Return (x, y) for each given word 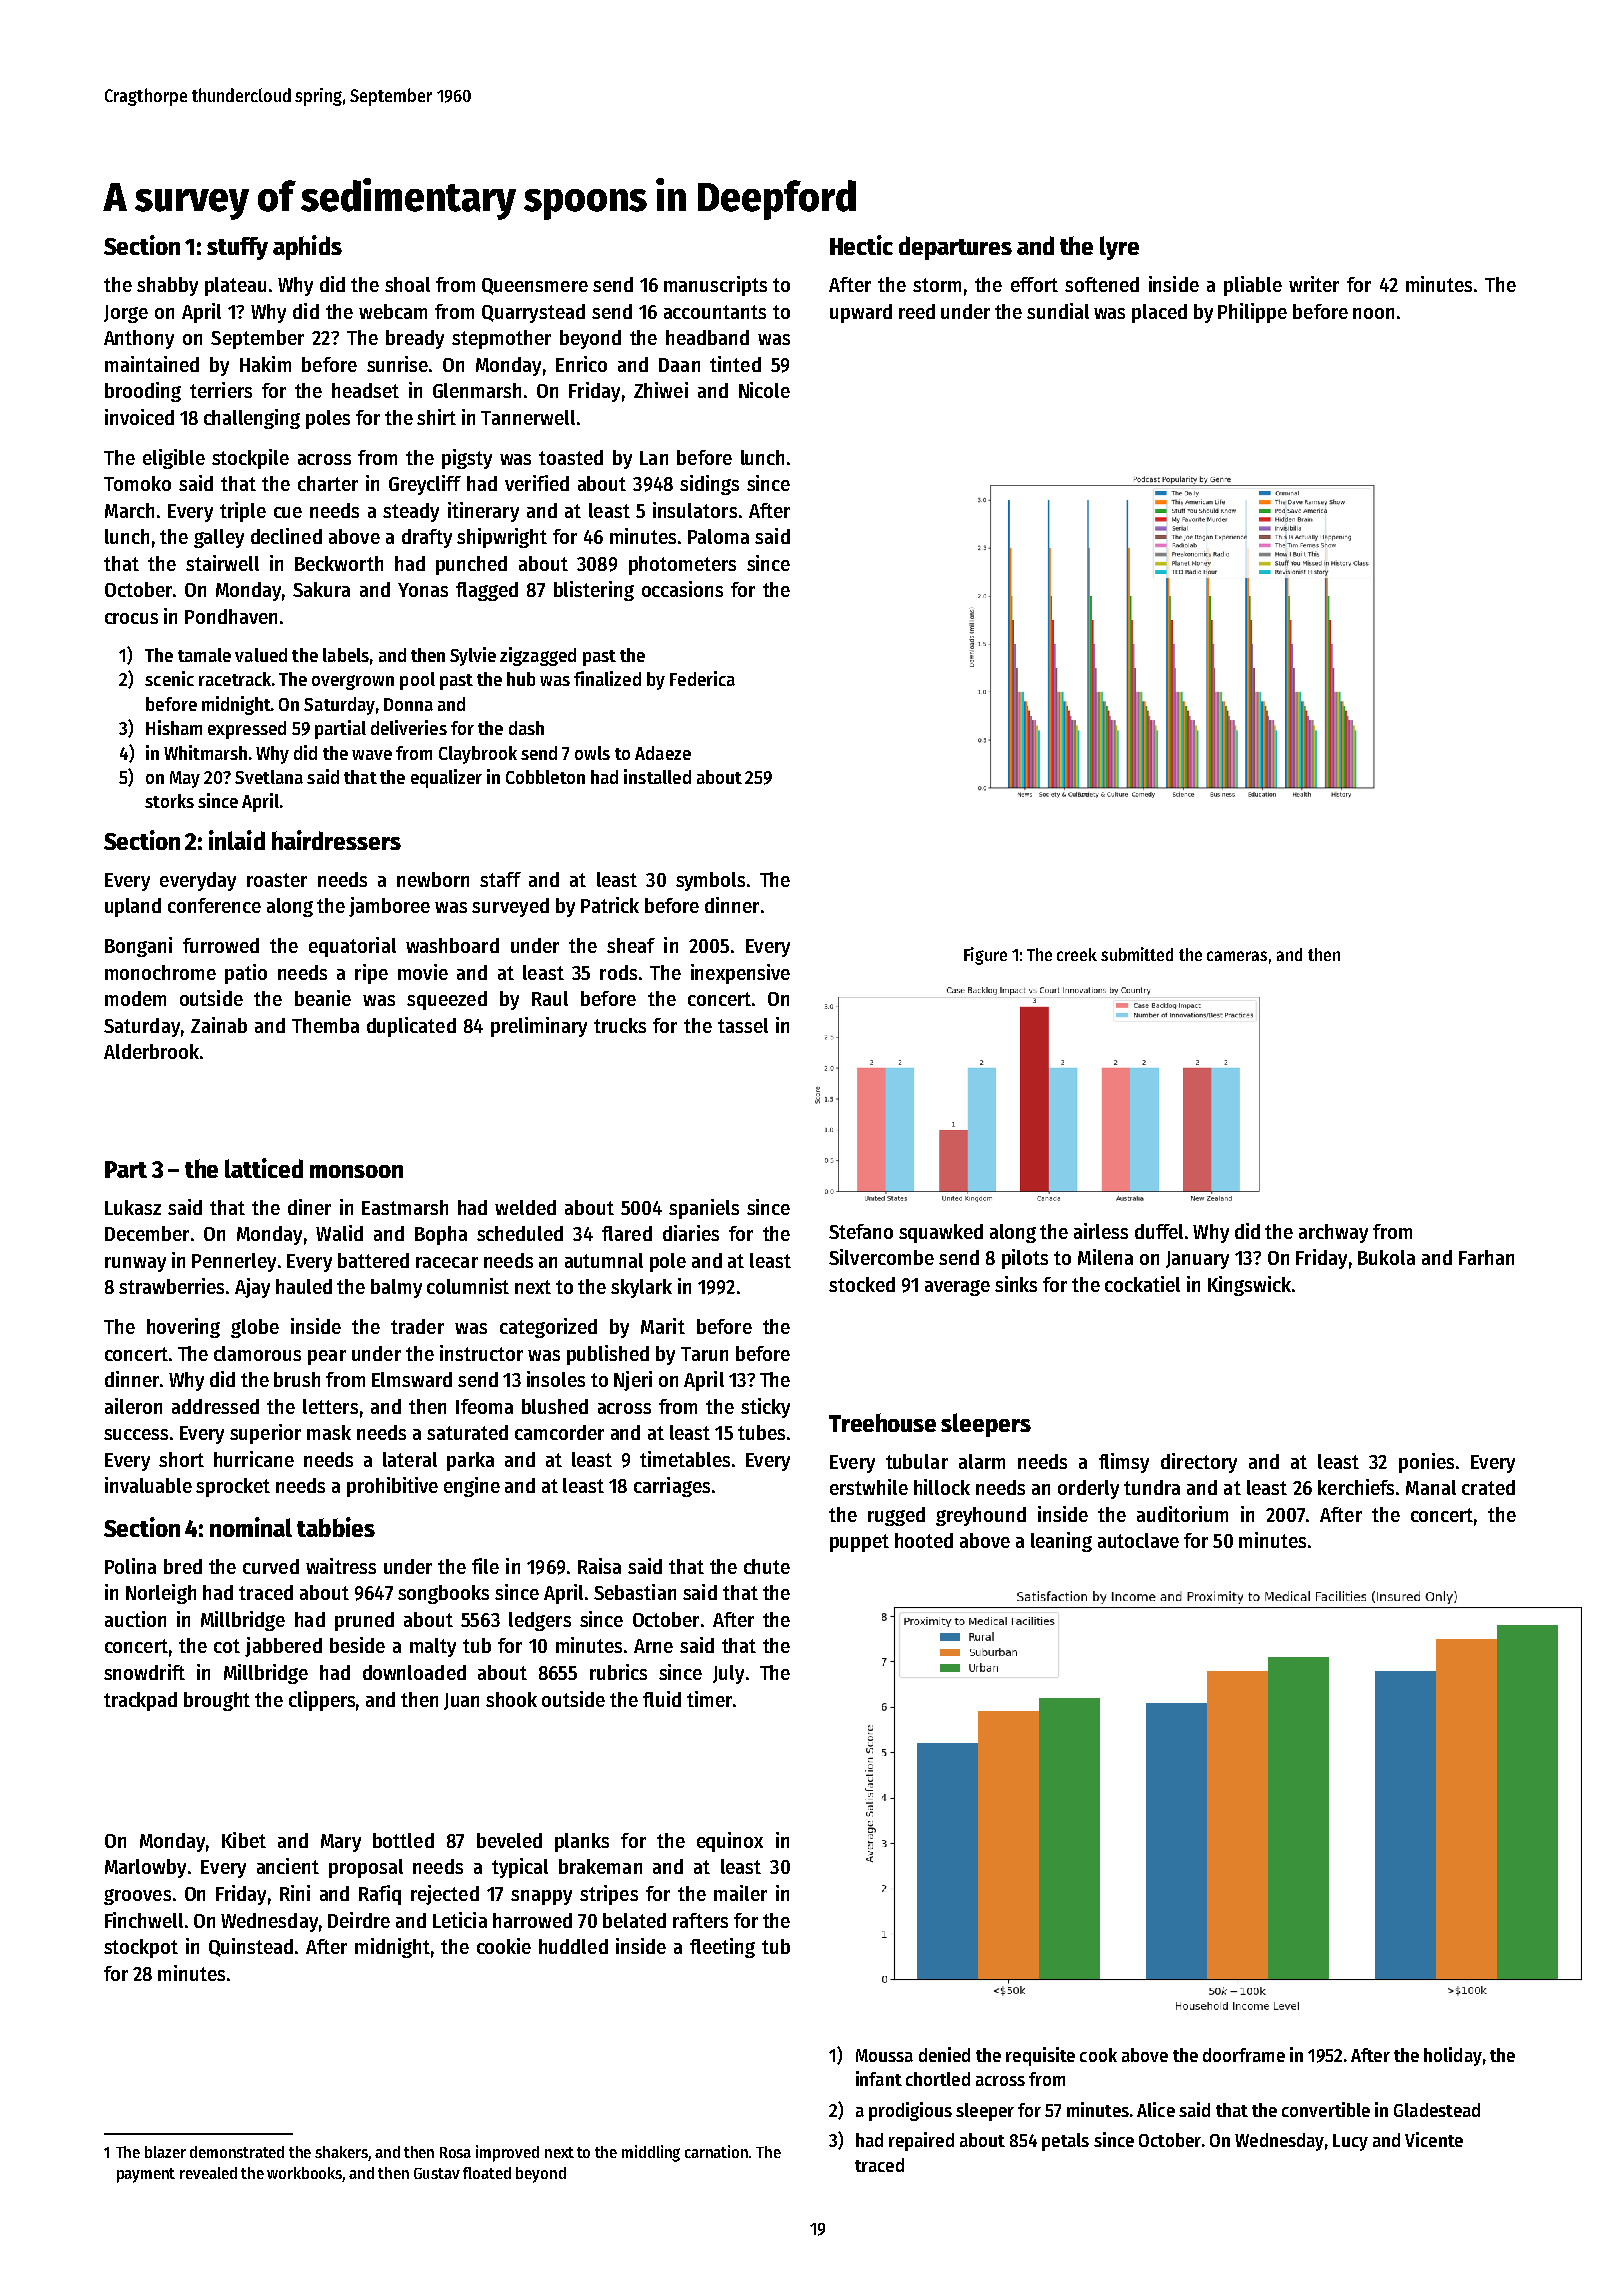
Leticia (460, 1920)
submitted (1137, 954)
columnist (468, 1286)
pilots (1025, 1259)
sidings (709, 485)
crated (1488, 1487)
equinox (730, 1842)
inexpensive (740, 974)
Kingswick (1249, 1286)
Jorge (126, 314)
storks (169, 801)
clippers (322, 1701)
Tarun (704, 1354)
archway (1333, 1233)
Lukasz (133, 1207)
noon (1373, 313)
